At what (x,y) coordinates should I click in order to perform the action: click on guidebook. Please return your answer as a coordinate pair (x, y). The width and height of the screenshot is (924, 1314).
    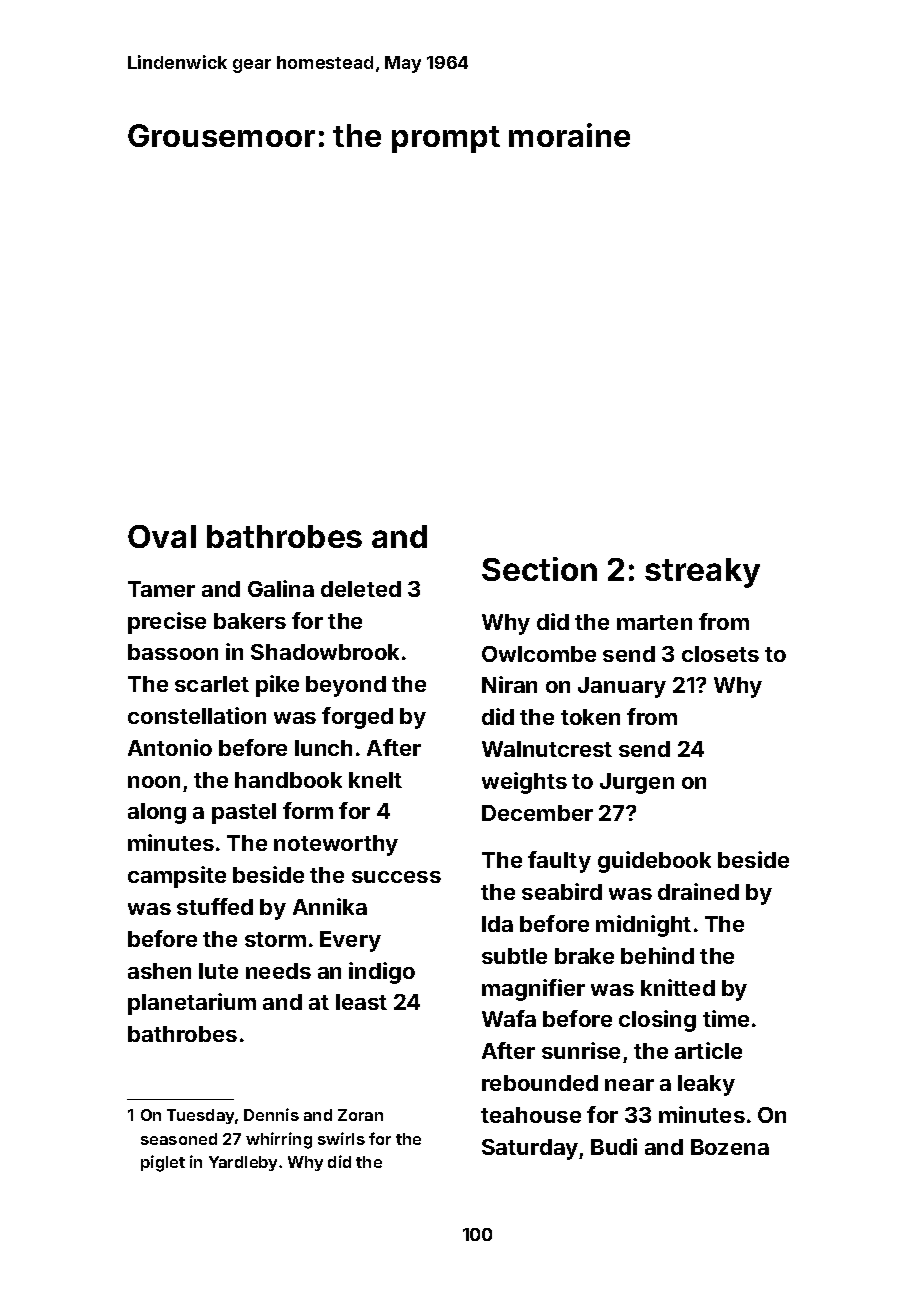
    Looking at the image, I should click on (654, 862).
